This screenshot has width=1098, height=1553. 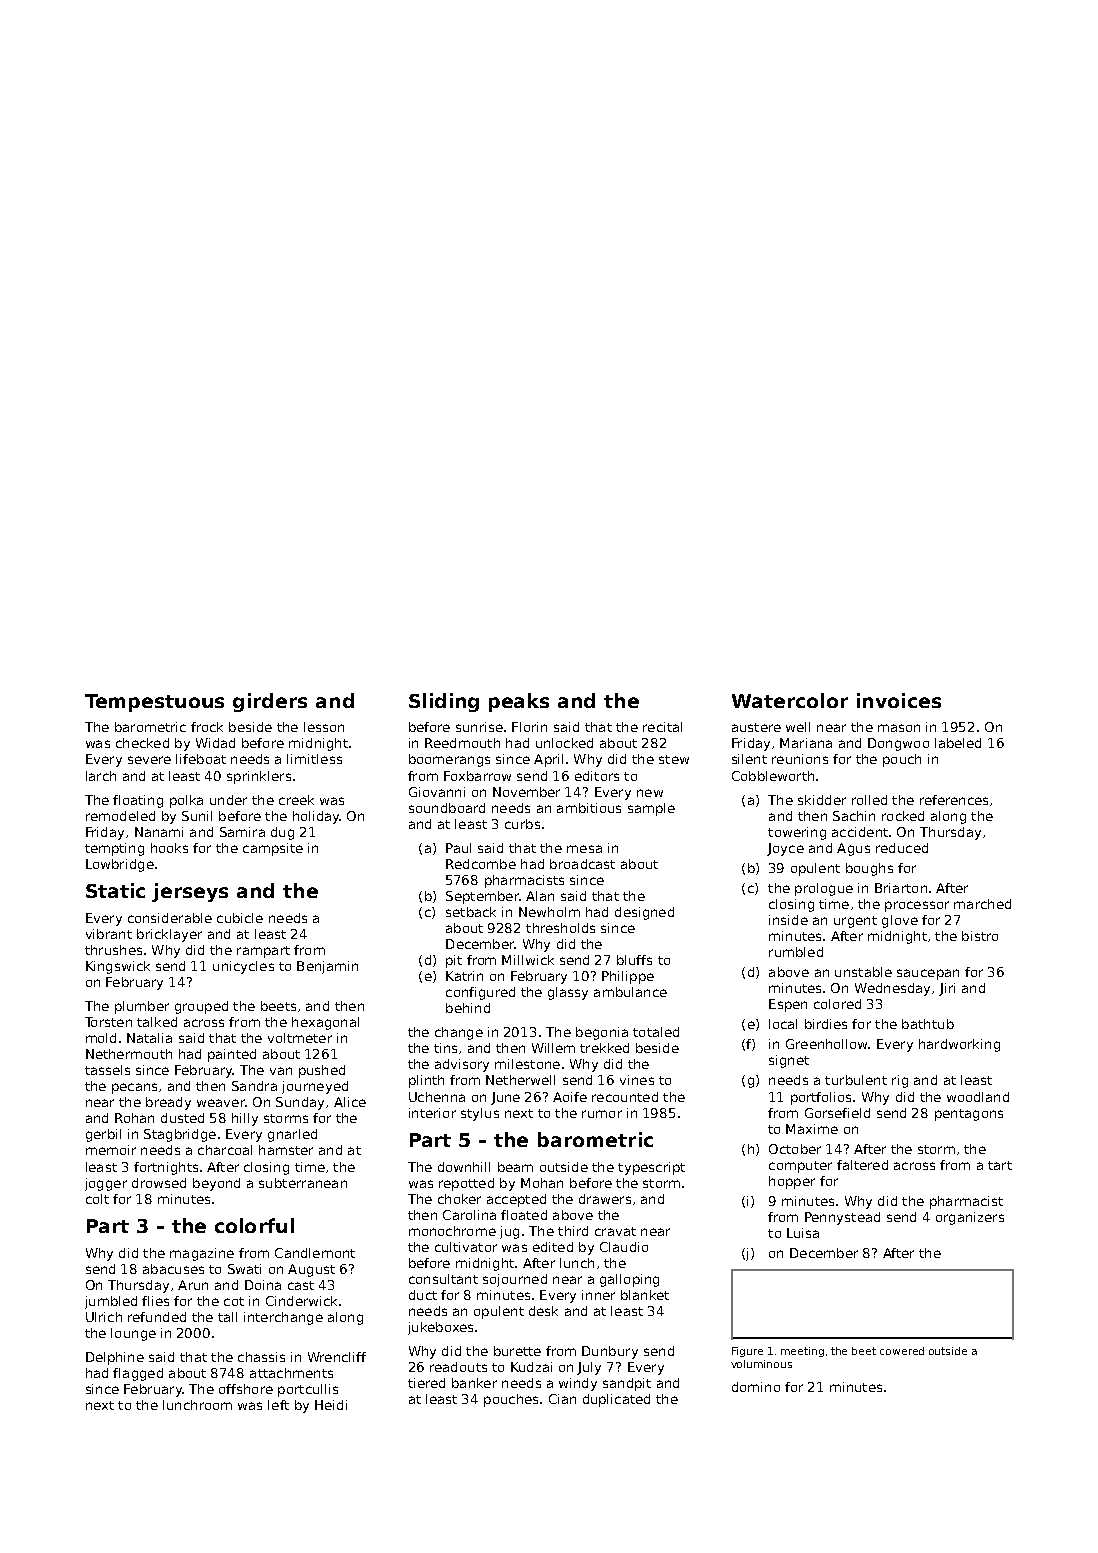 What do you see at coordinates (598, 1295) in the screenshot?
I see `inner` at bounding box center [598, 1295].
